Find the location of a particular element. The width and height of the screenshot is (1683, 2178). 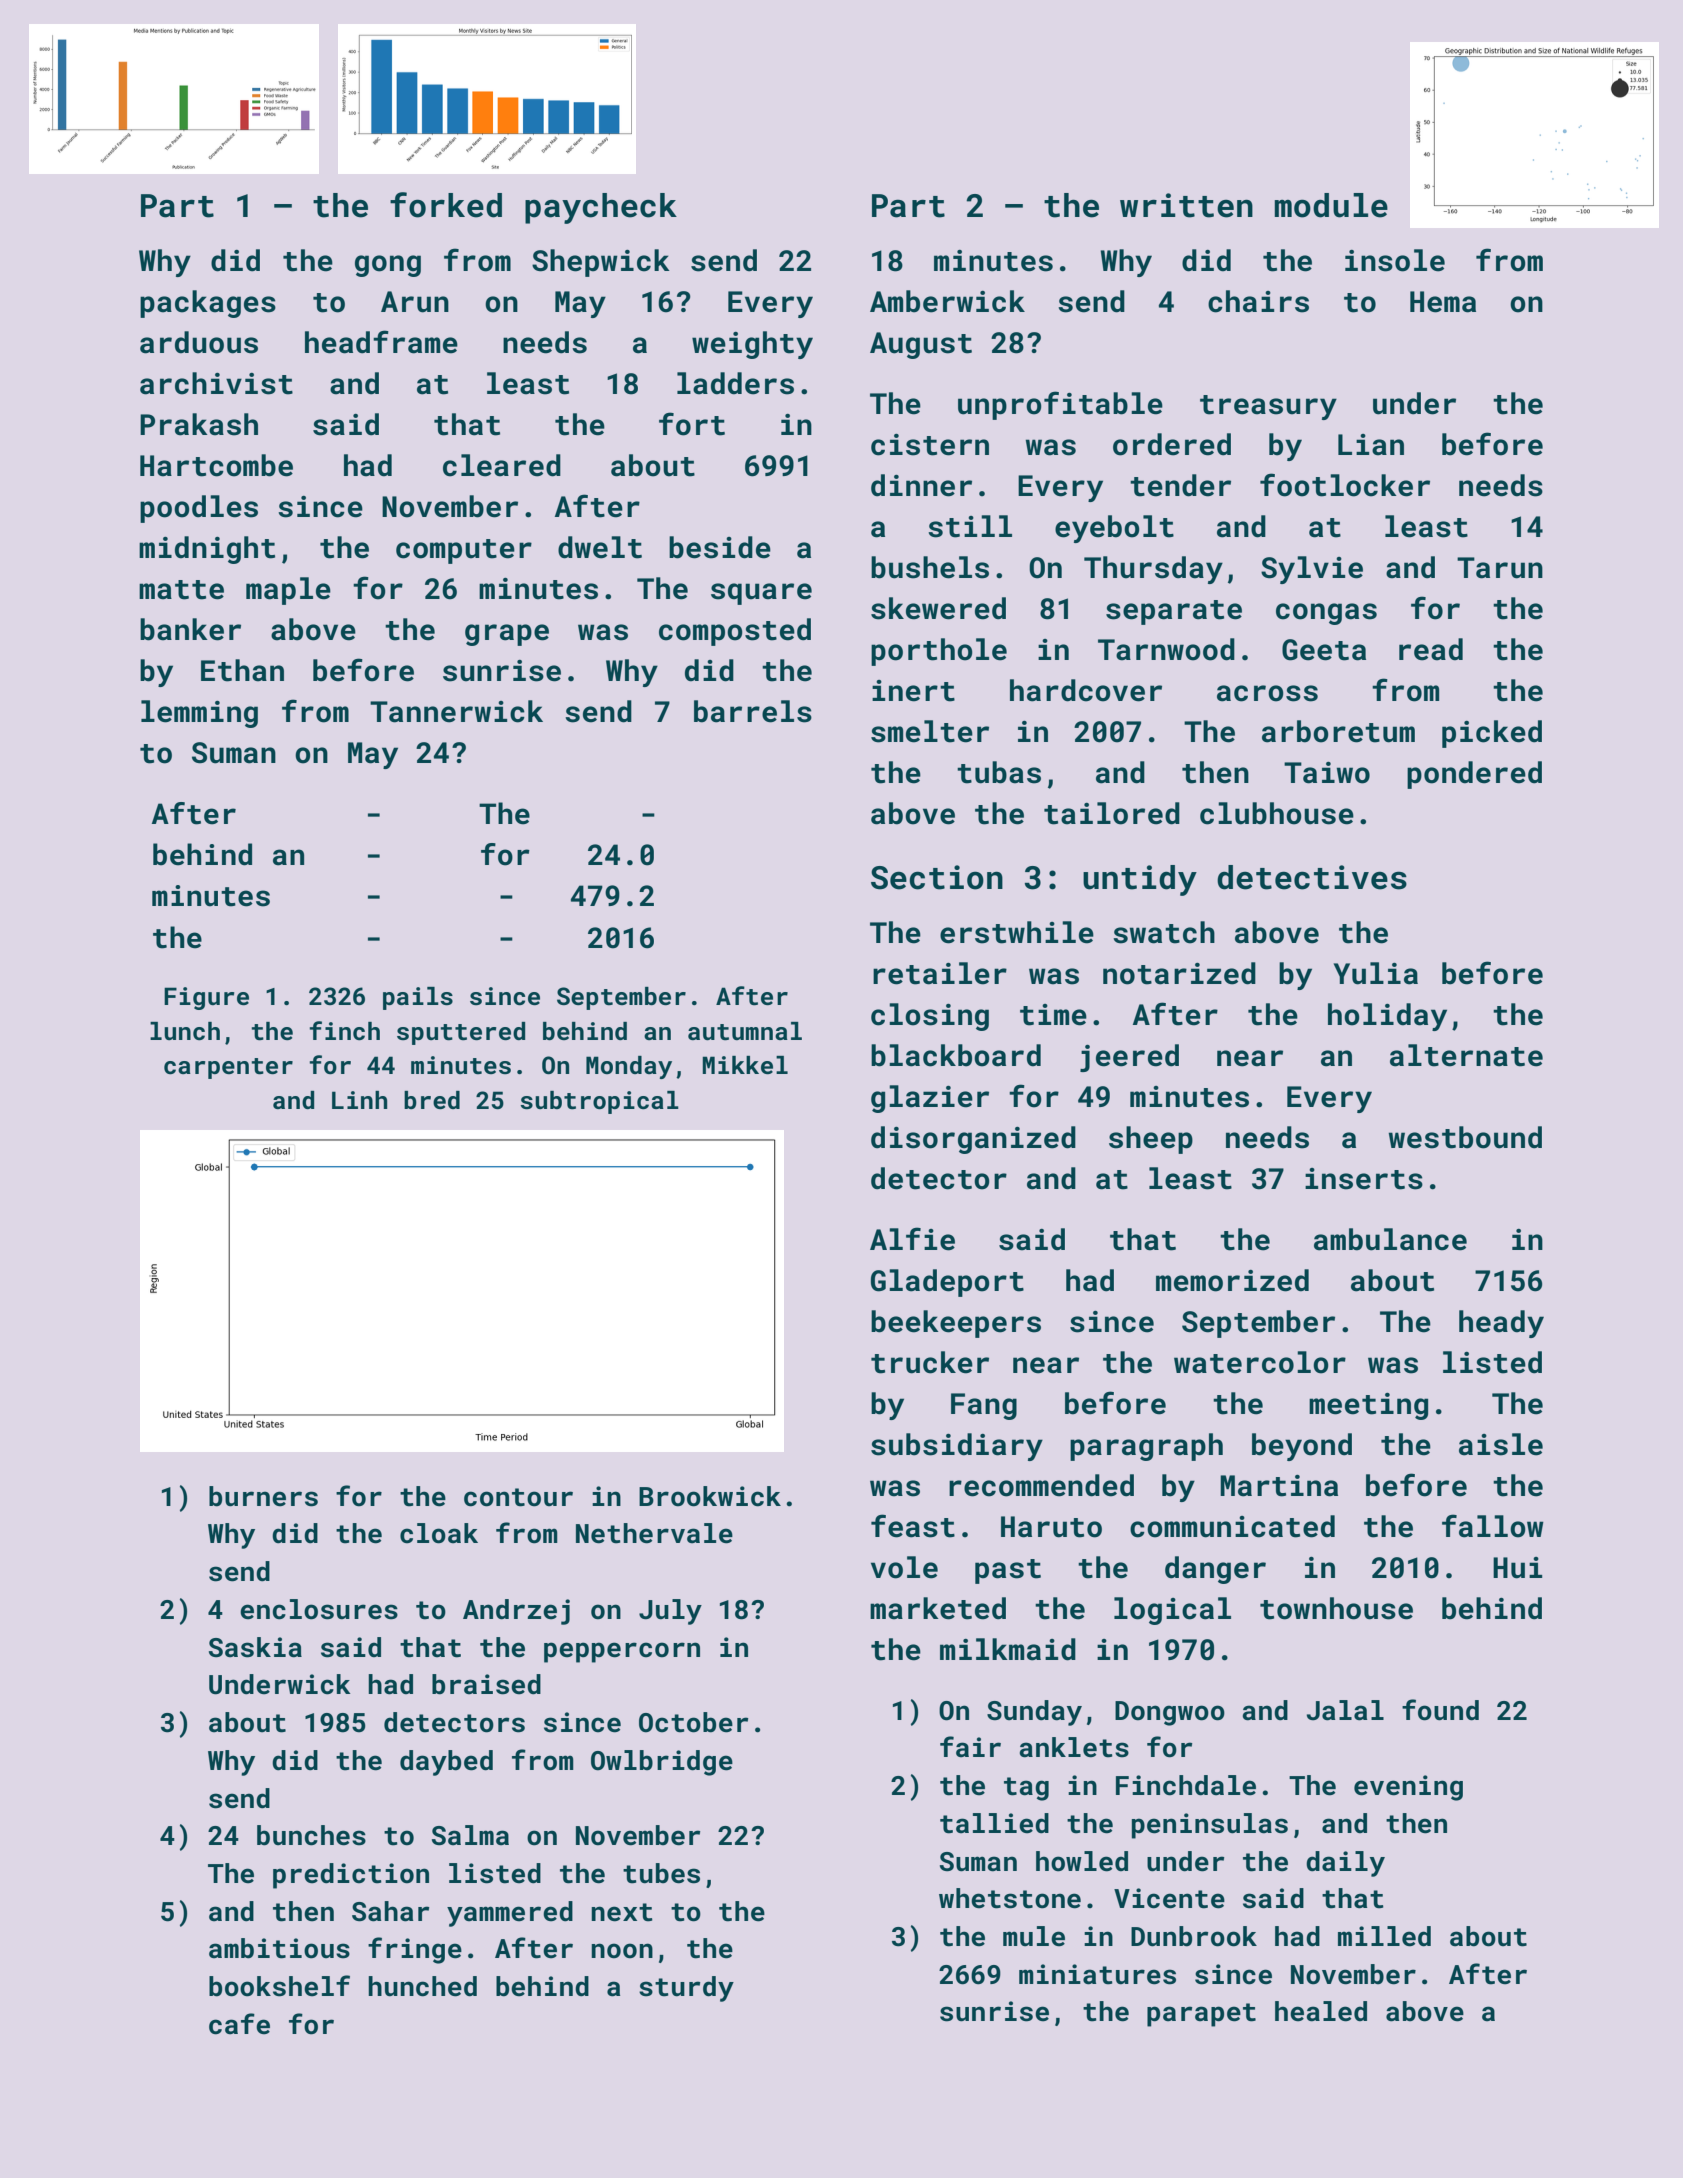

Lian is located at coordinates (1371, 445).
